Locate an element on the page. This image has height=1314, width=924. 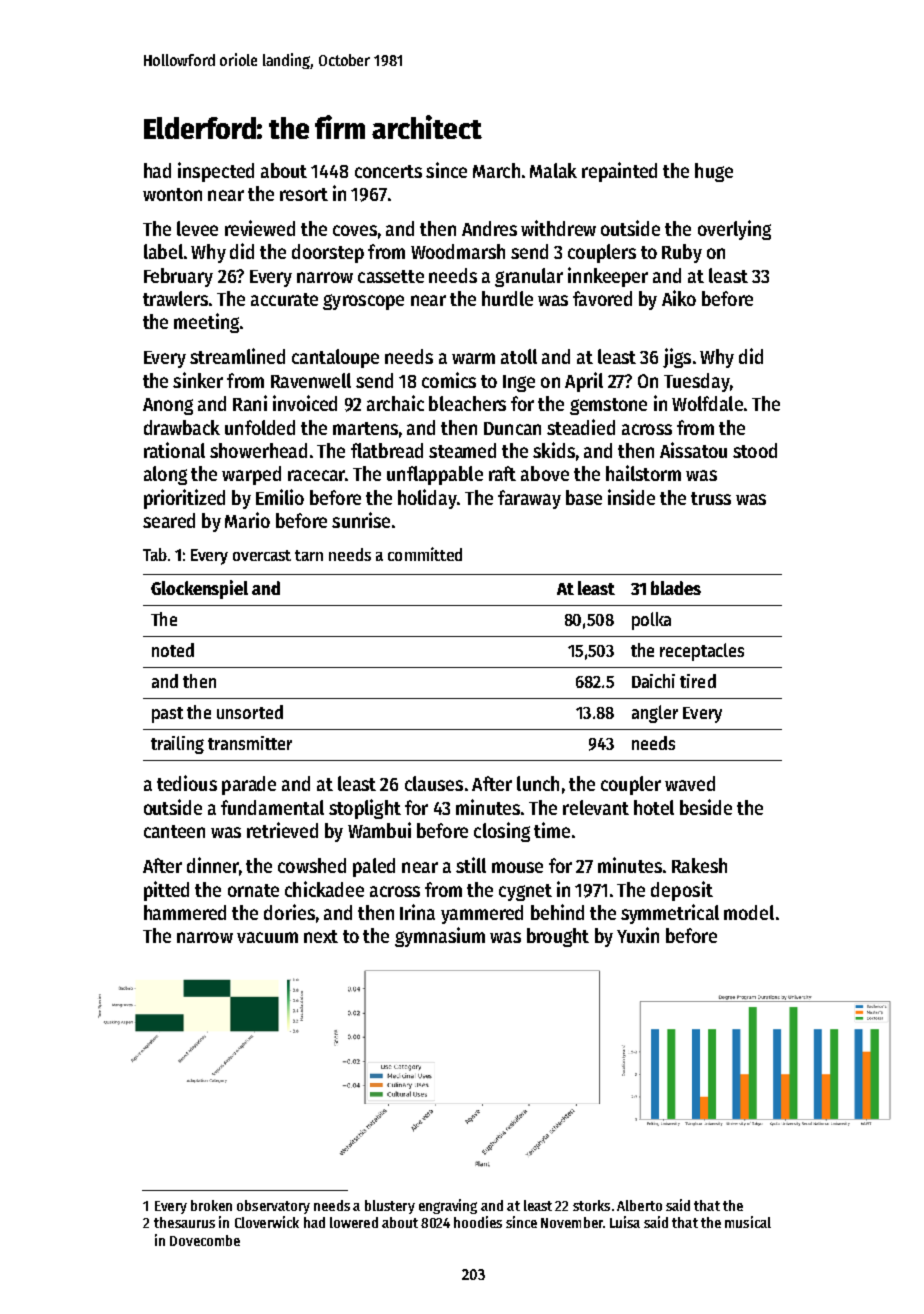
thesaurus is located at coordinates (184, 1222).
